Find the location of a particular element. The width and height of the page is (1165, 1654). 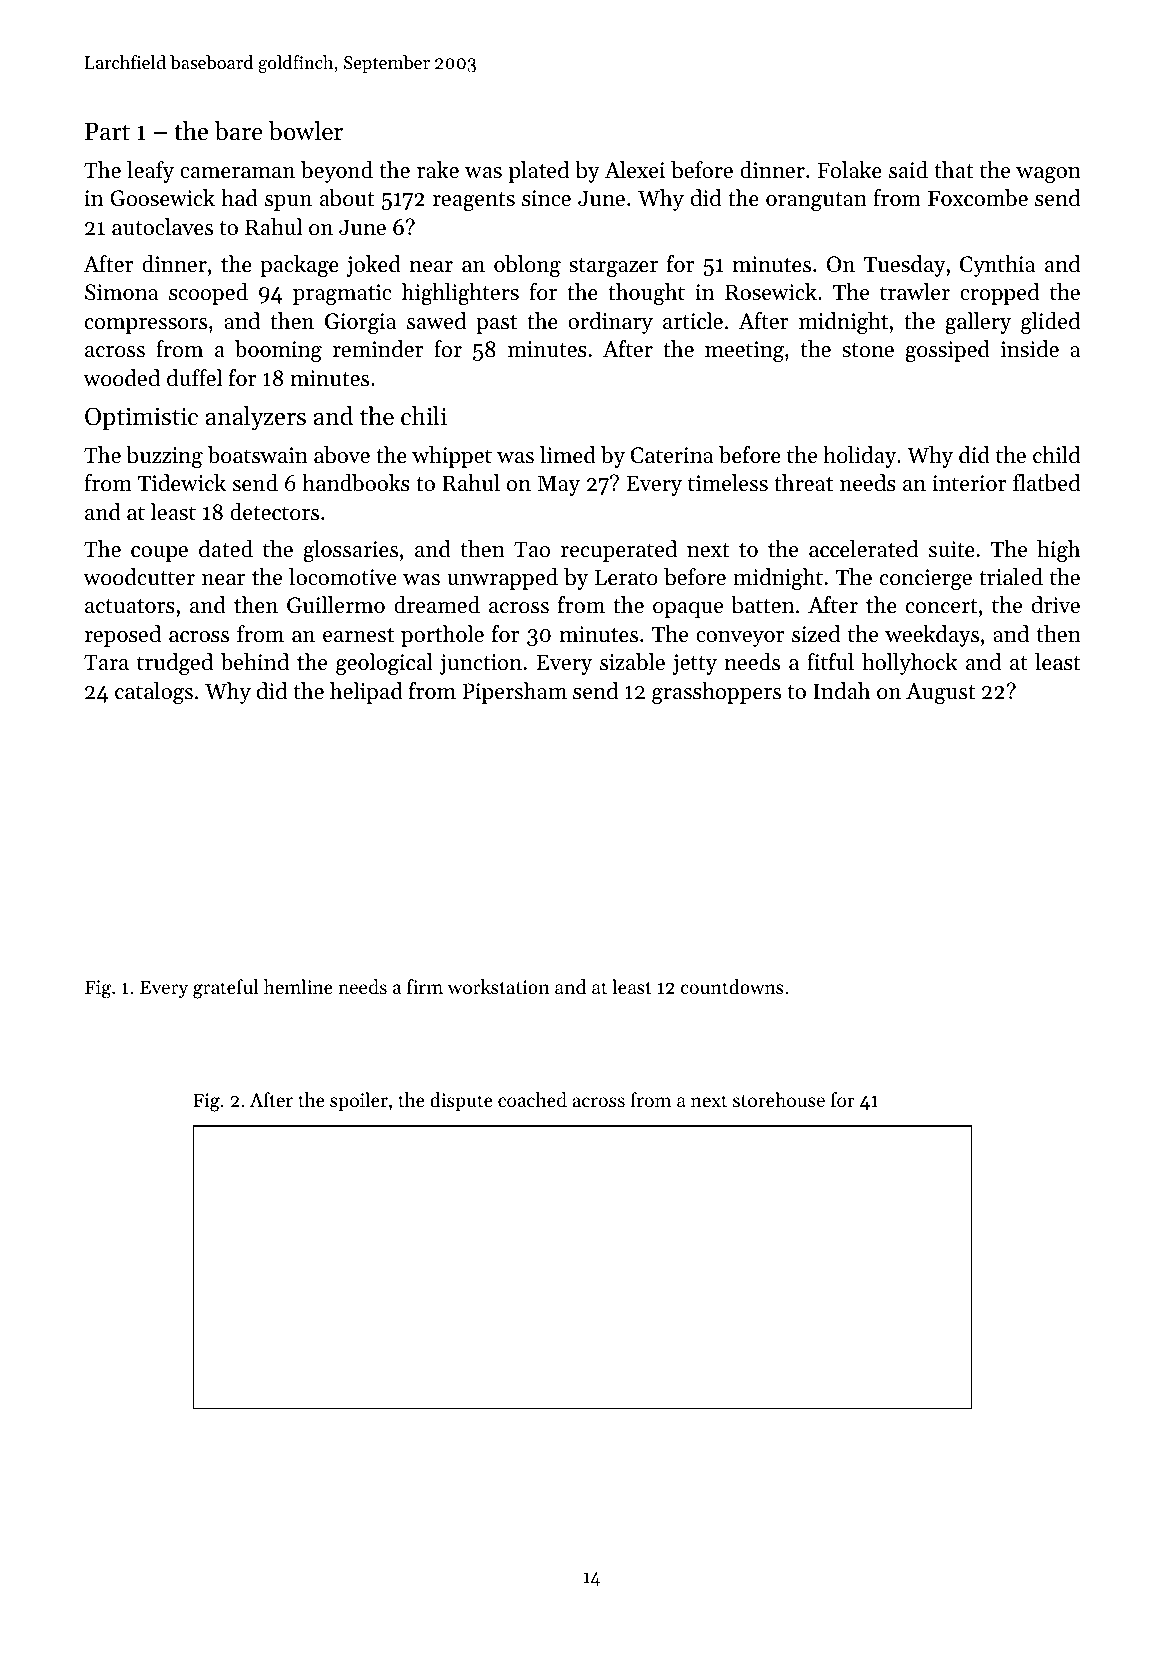

cameraman is located at coordinates (237, 173).
